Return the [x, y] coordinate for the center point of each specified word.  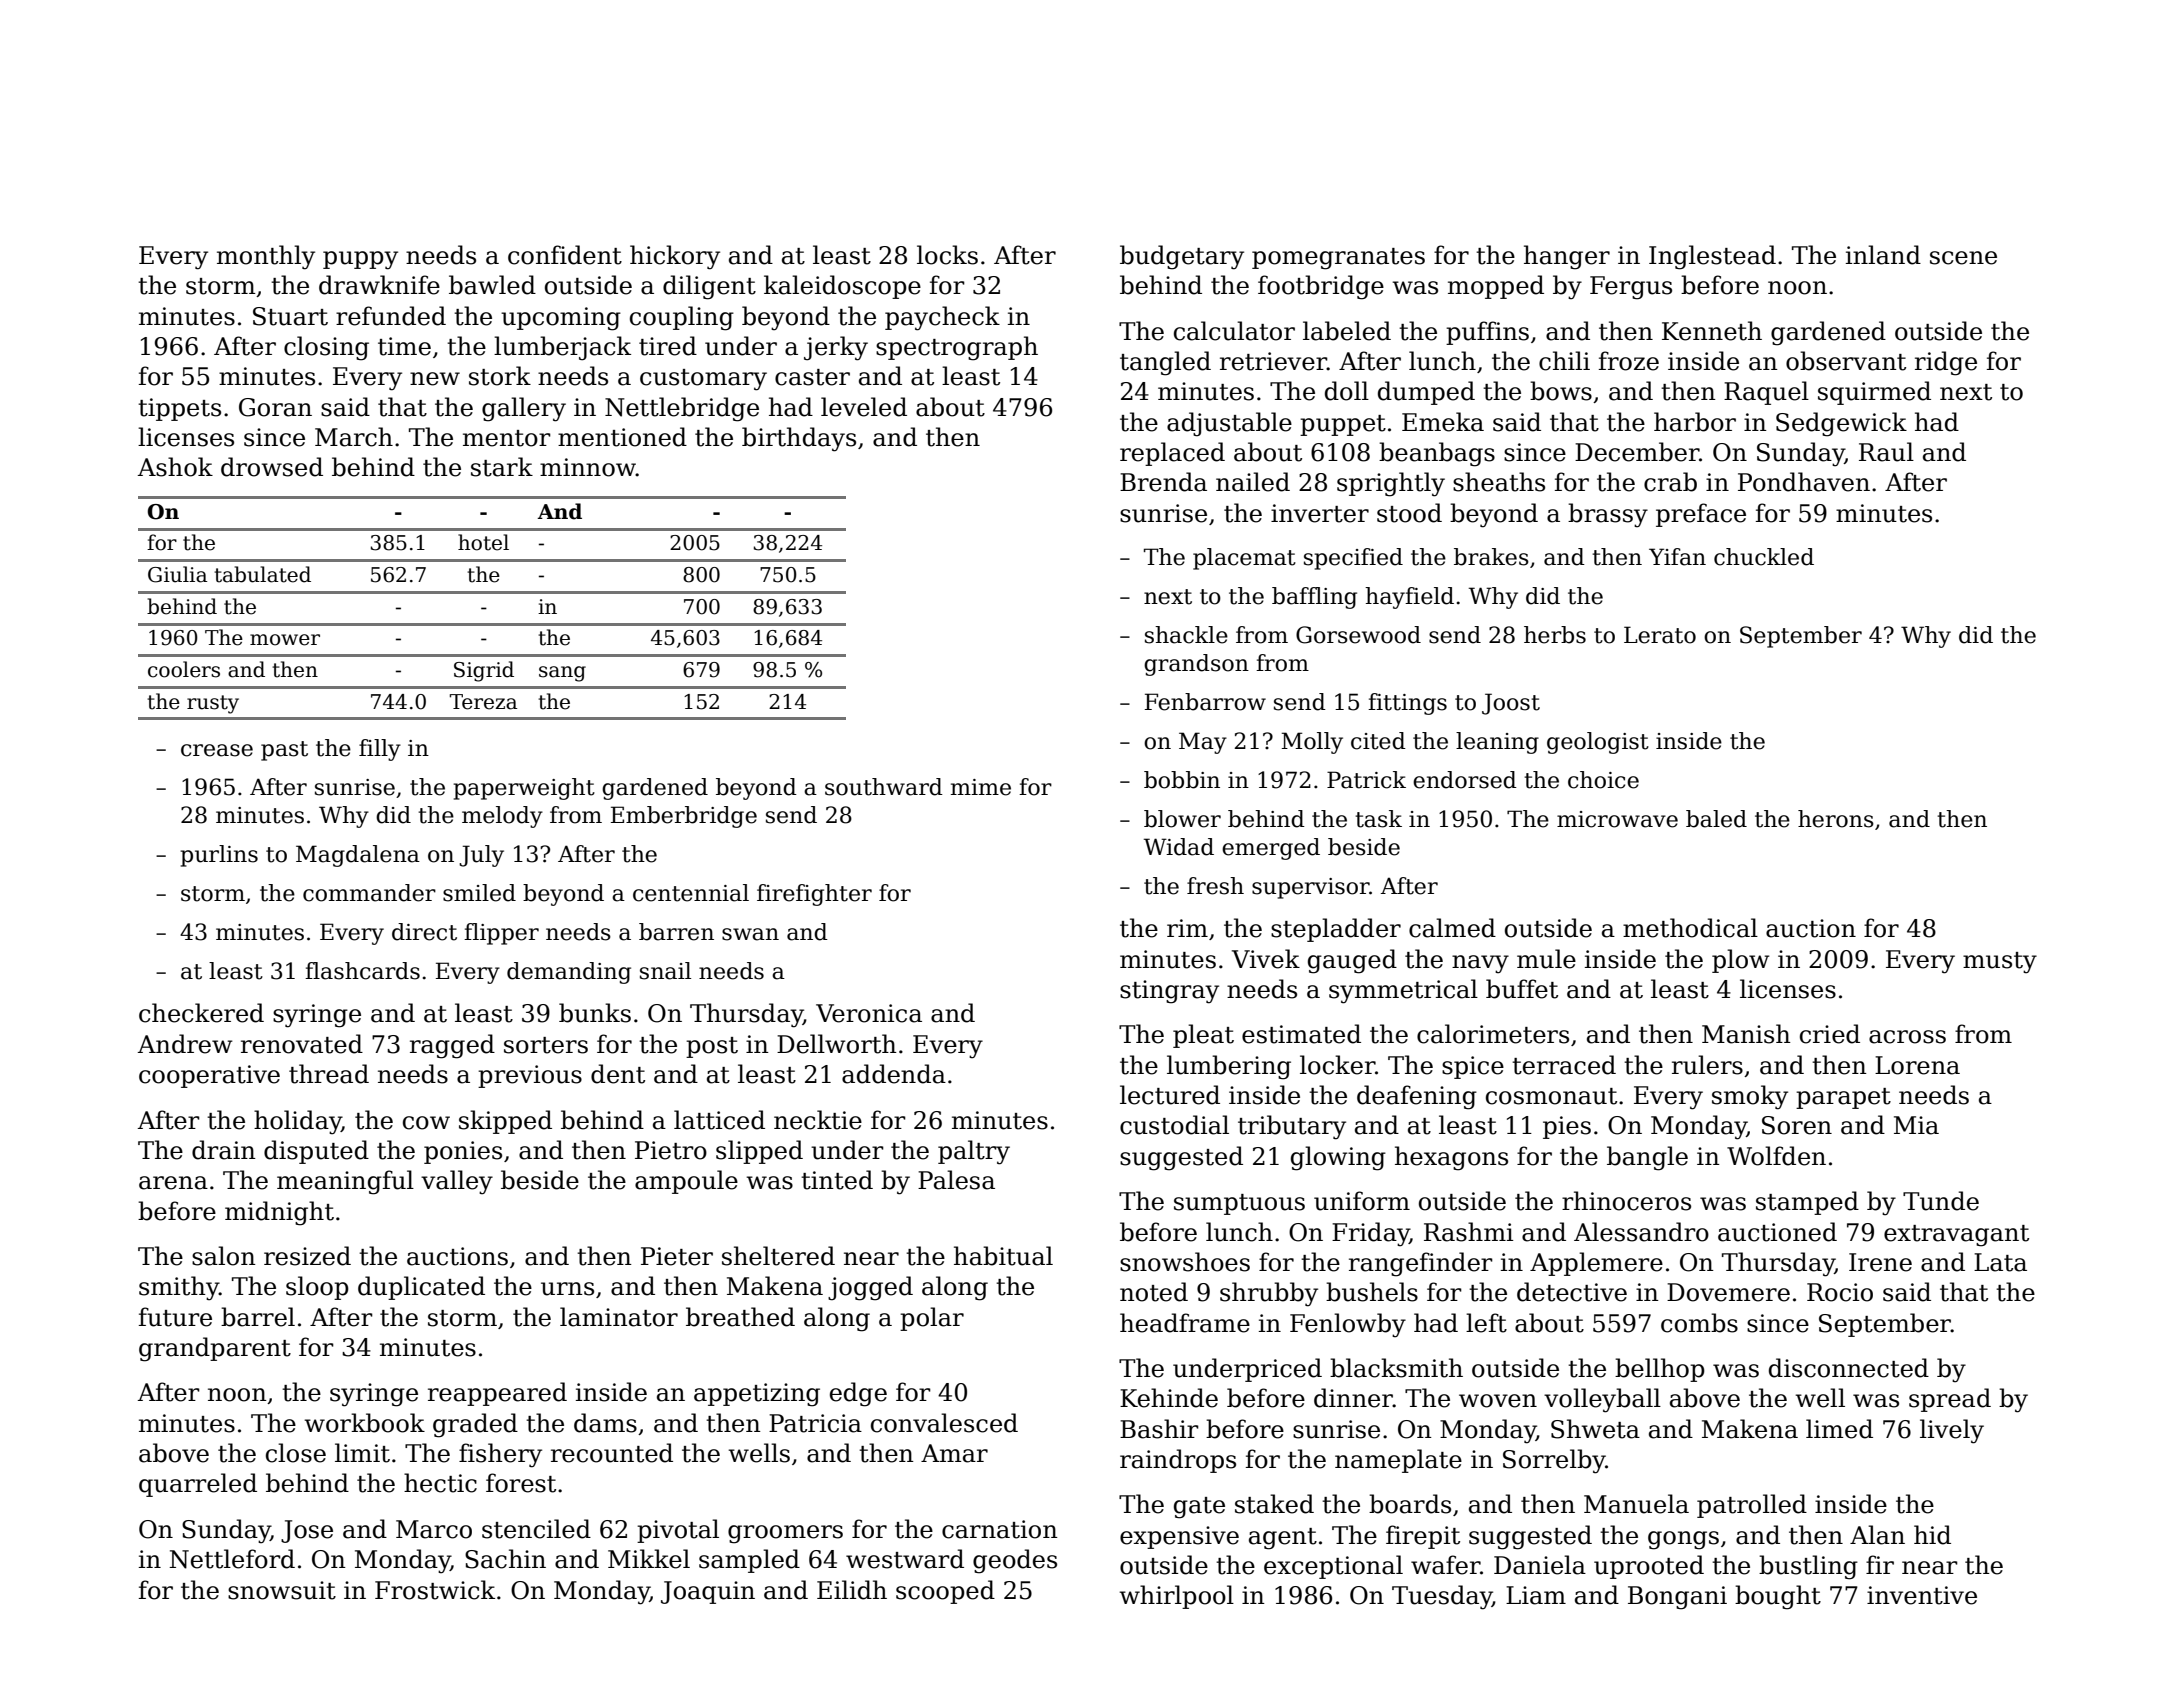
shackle [1186, 635]
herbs [1555, 635]
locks [947, 255]
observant [1846, 361]
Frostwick [435, 1590]
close [296, 1453]
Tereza [483, 702]
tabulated [262, 574]
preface [1701, 515]
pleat [1203, 1036]
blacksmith [1396, 1368]
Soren [1797, 1125]
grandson [1196, 665]
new [435, 379]
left [1486, 1323]
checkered [201, 1013]
